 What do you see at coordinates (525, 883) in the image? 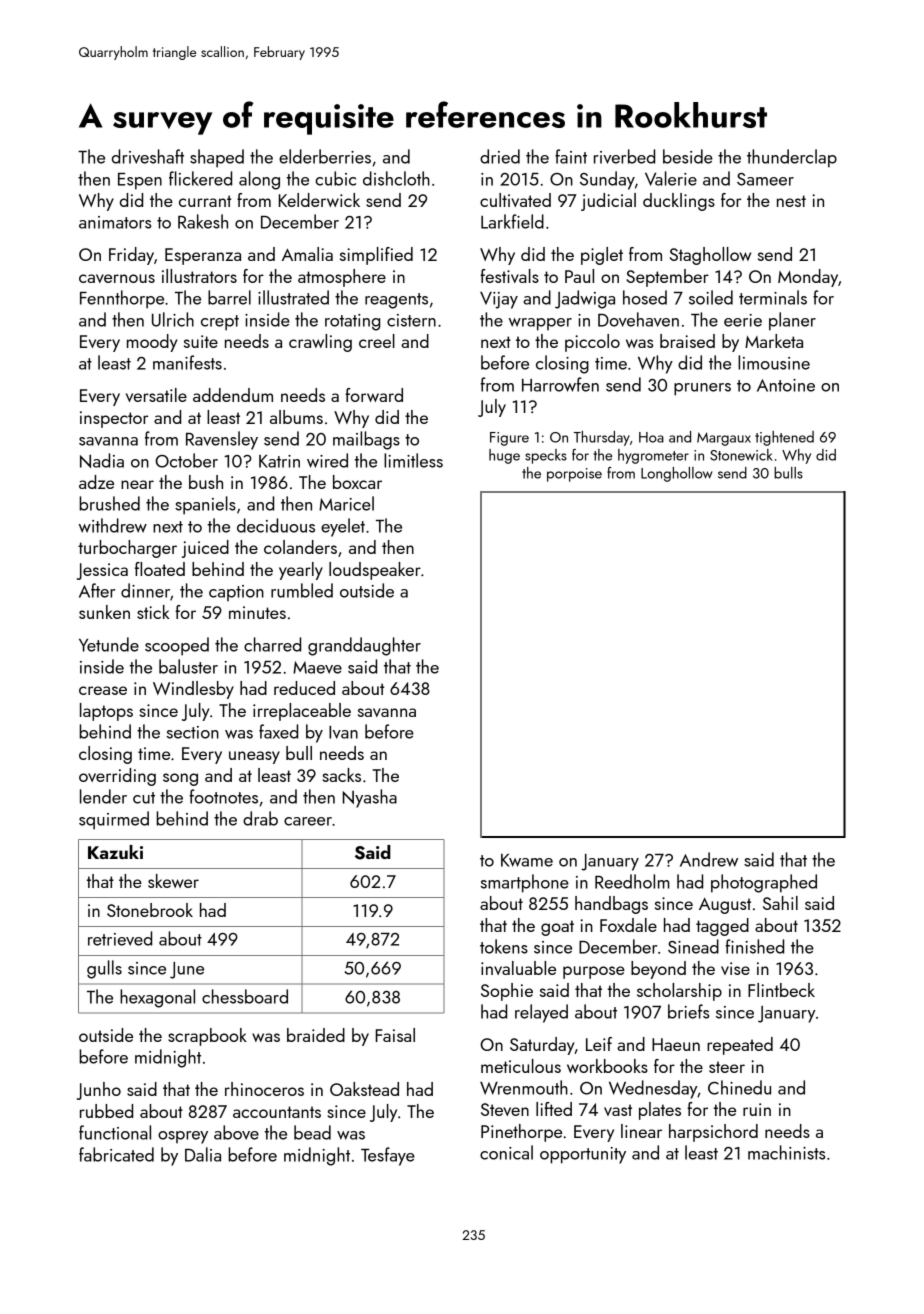
I see `smartphone` at bounding box center [525, 883].
